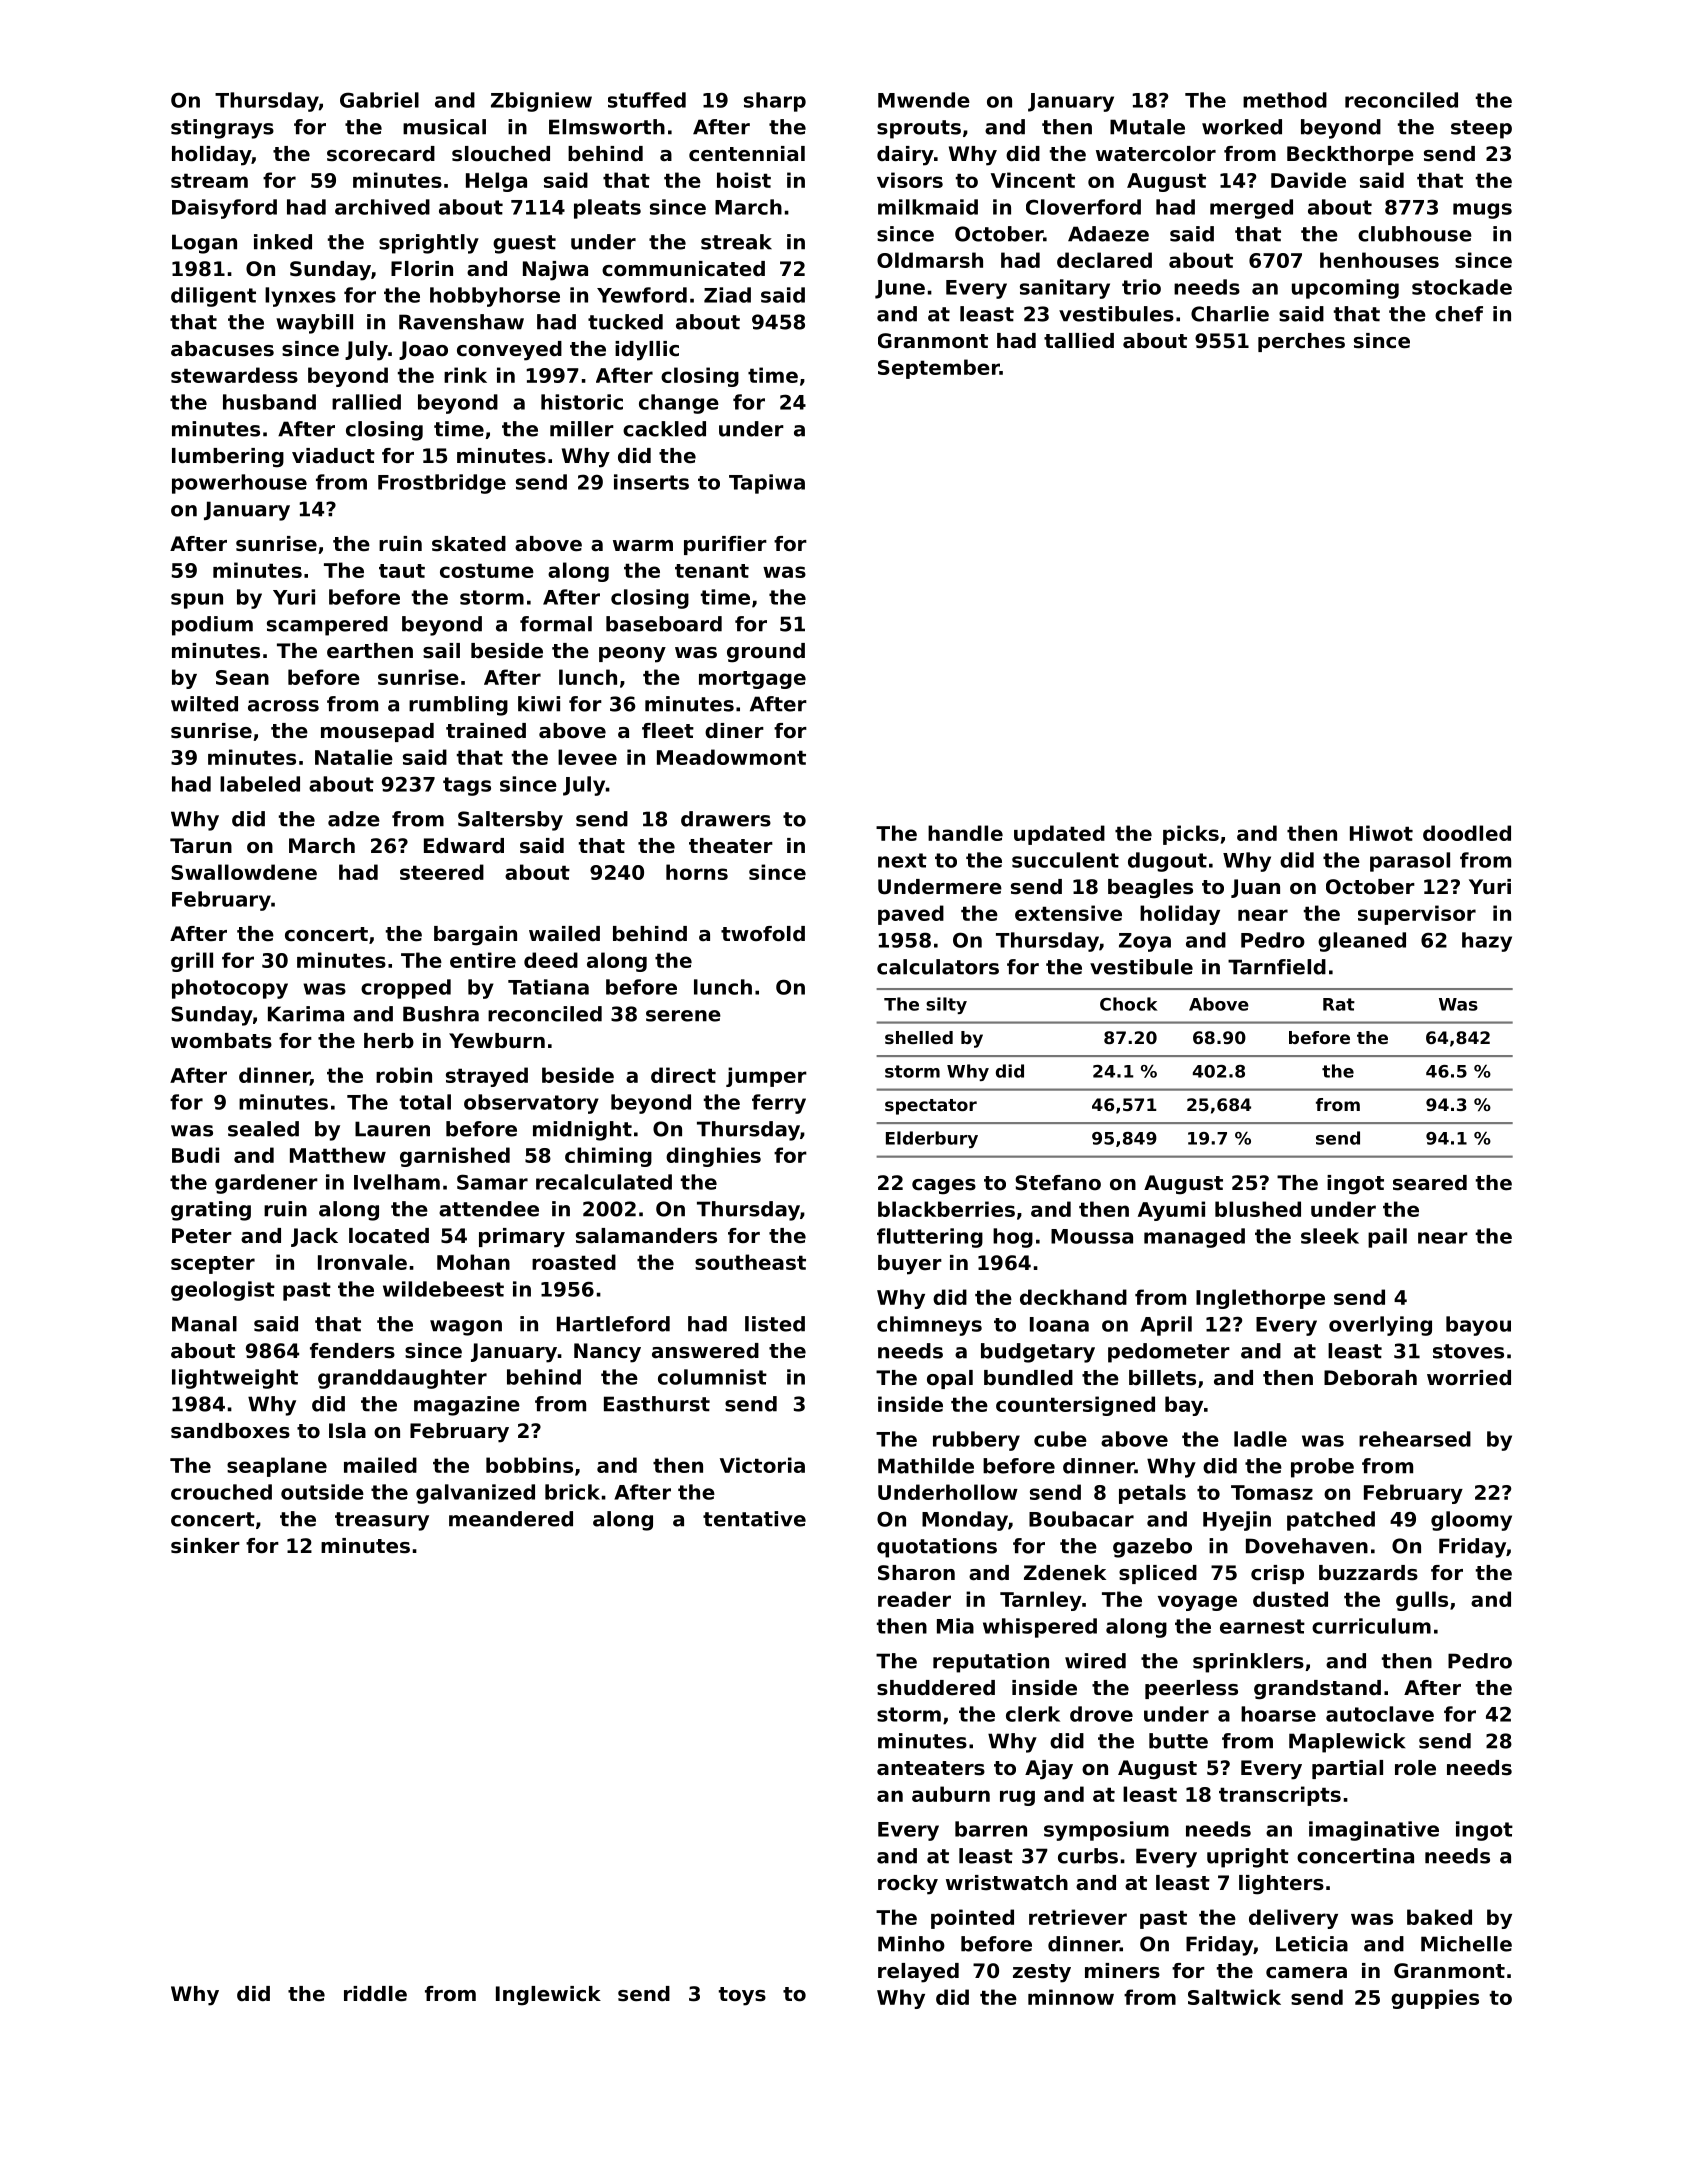  I want to click on Tapiwa, so click(767, 484).
